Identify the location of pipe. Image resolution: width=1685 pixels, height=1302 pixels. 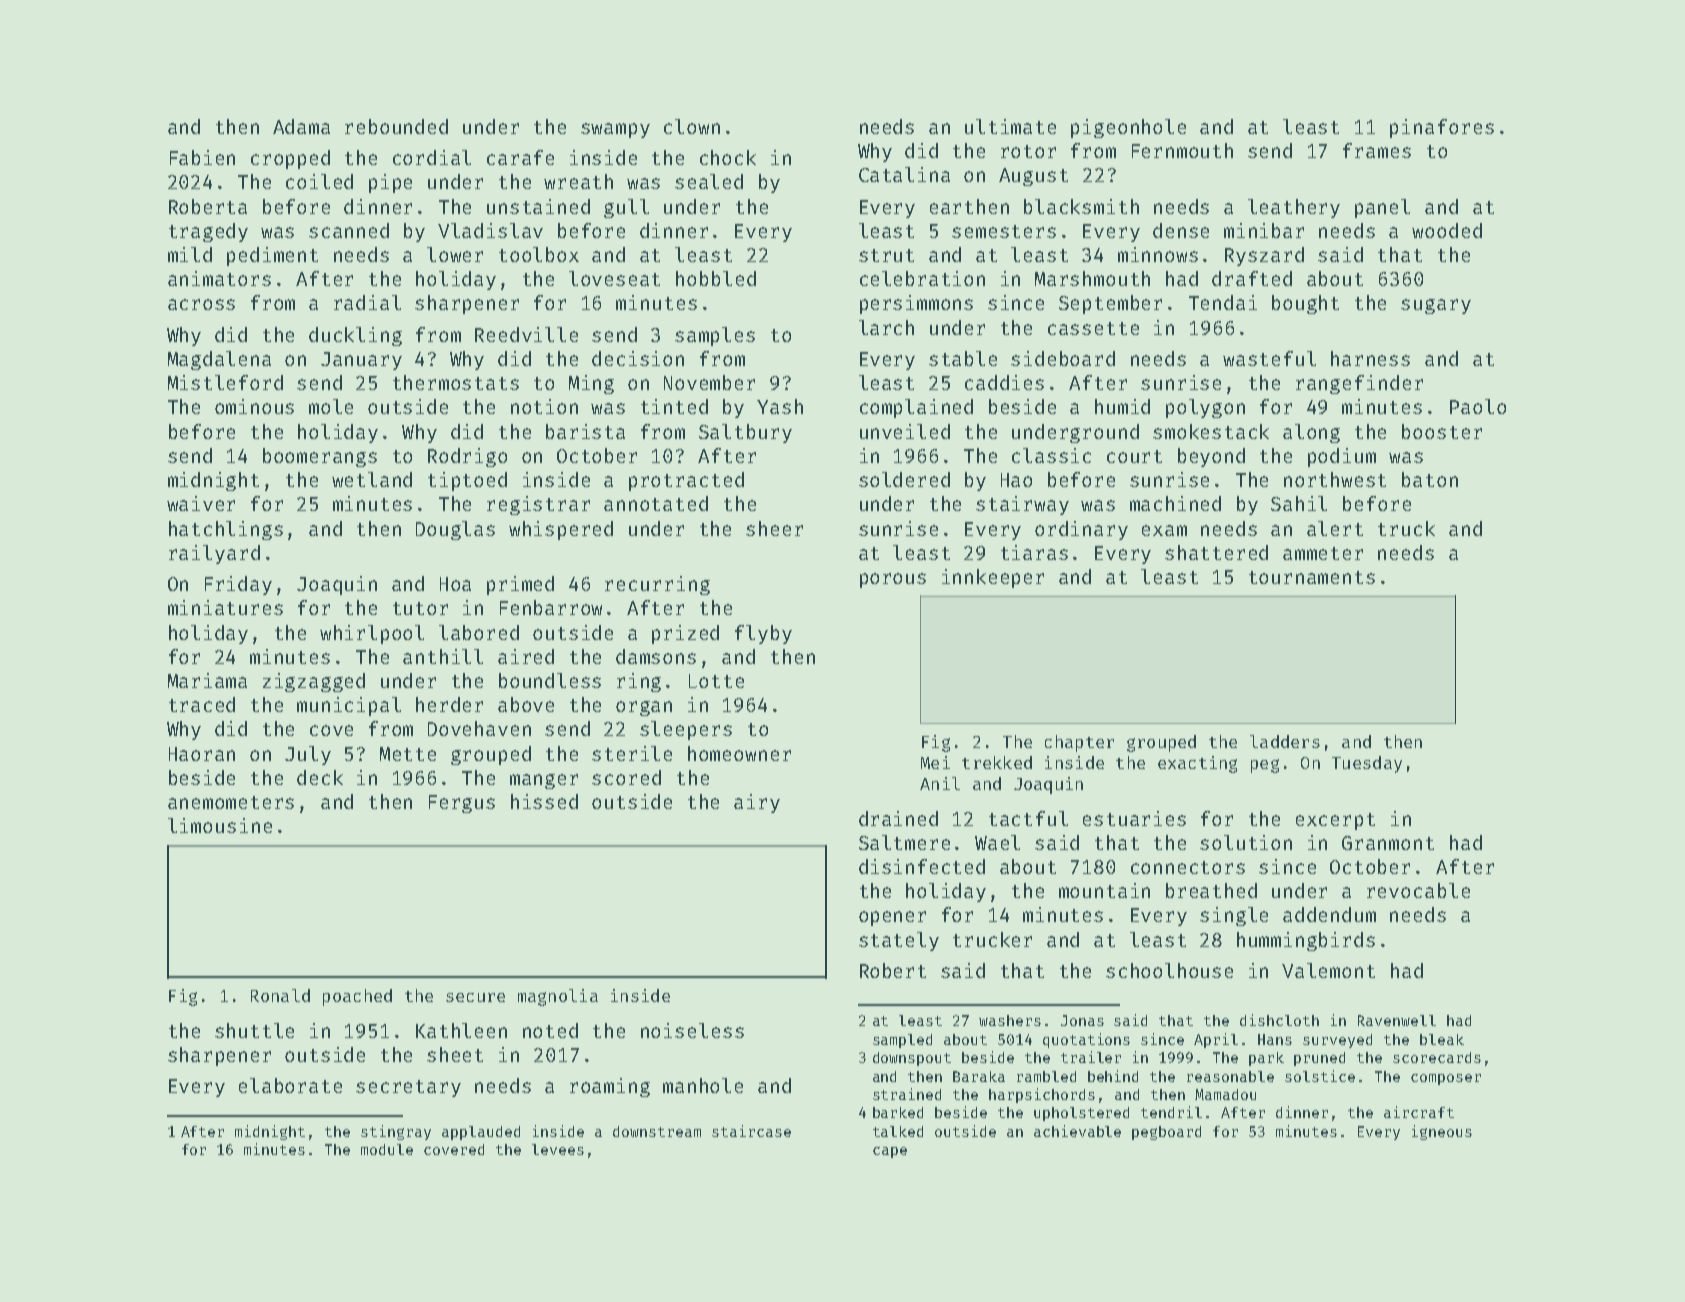
(390, 183).
